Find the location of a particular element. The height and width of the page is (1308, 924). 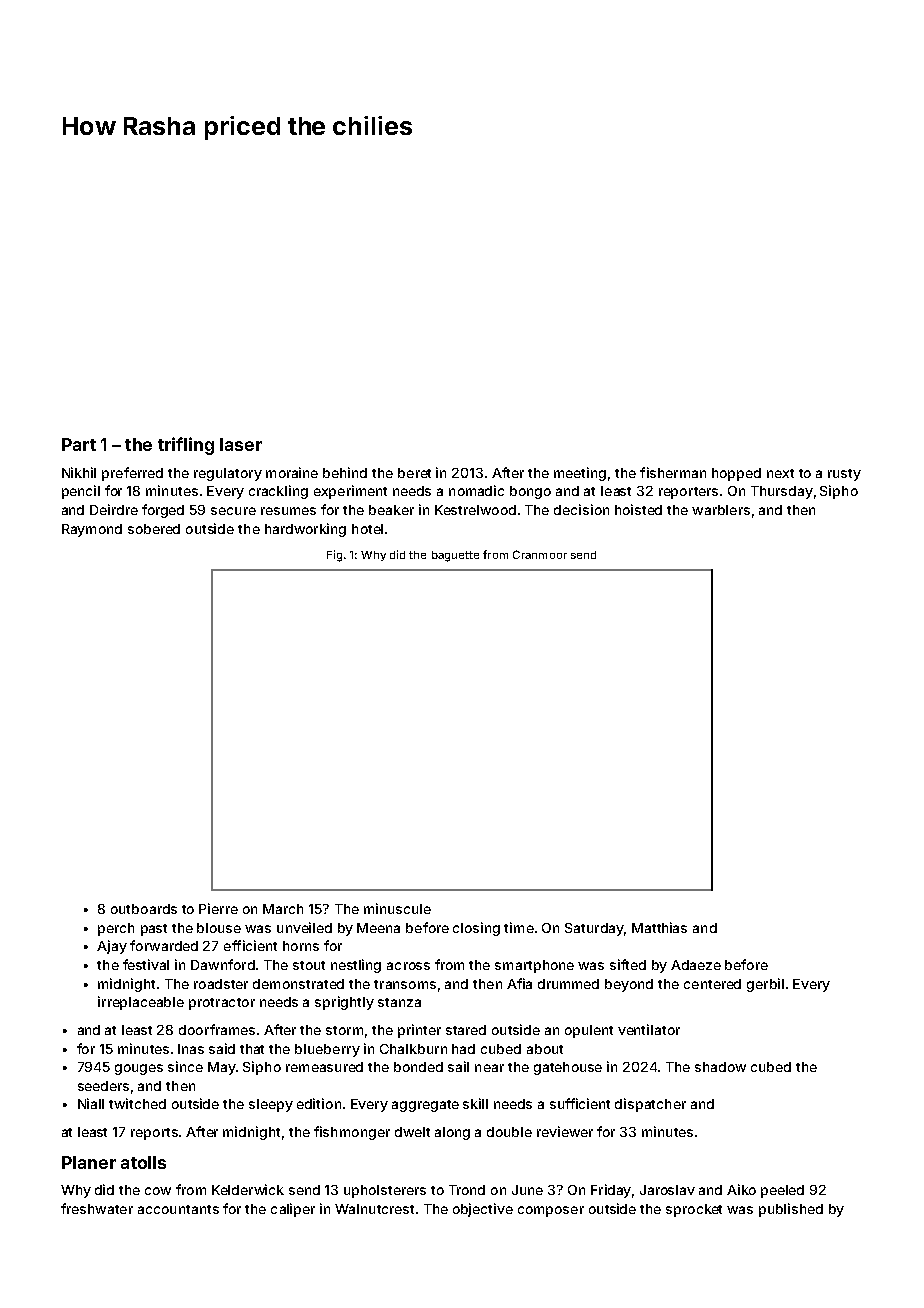

Fig is located at coordinates (334, 556).
